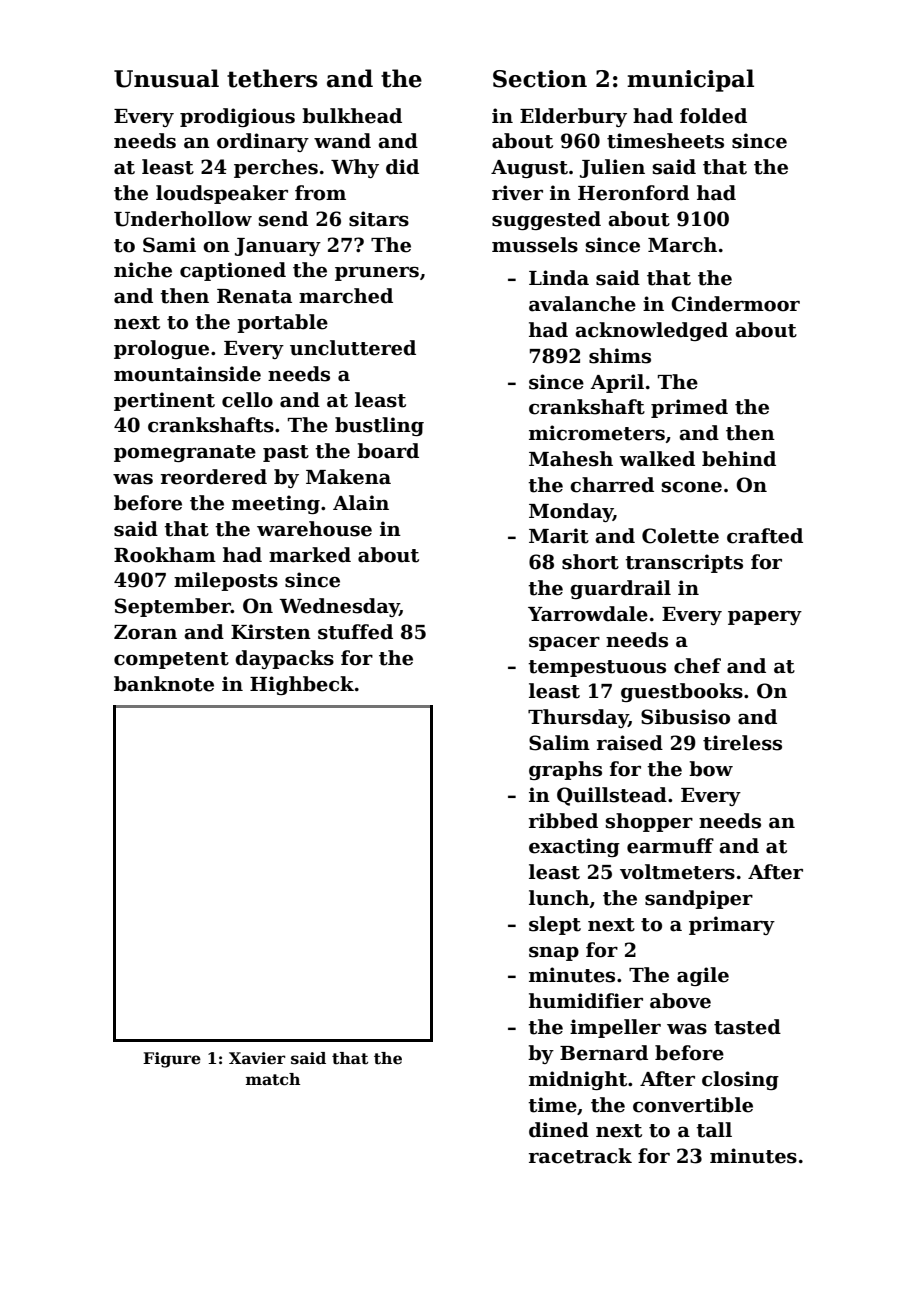  I want to click on reordered, so click(214, 477).
